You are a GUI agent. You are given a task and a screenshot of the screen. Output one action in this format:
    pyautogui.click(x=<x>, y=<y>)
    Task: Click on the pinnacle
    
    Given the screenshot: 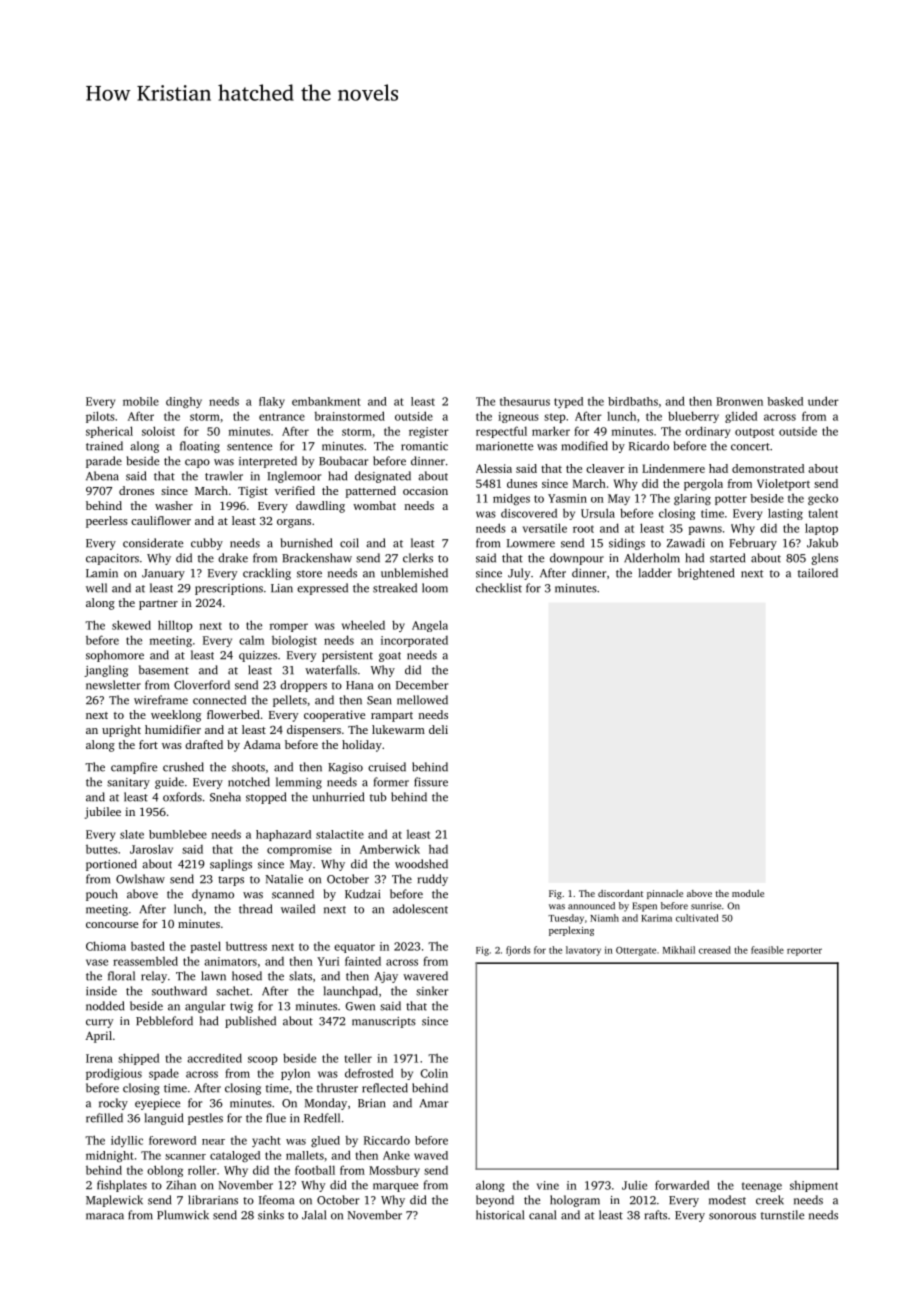 What is the action you would take?
    pyautogui.click(x=665, y=894)
